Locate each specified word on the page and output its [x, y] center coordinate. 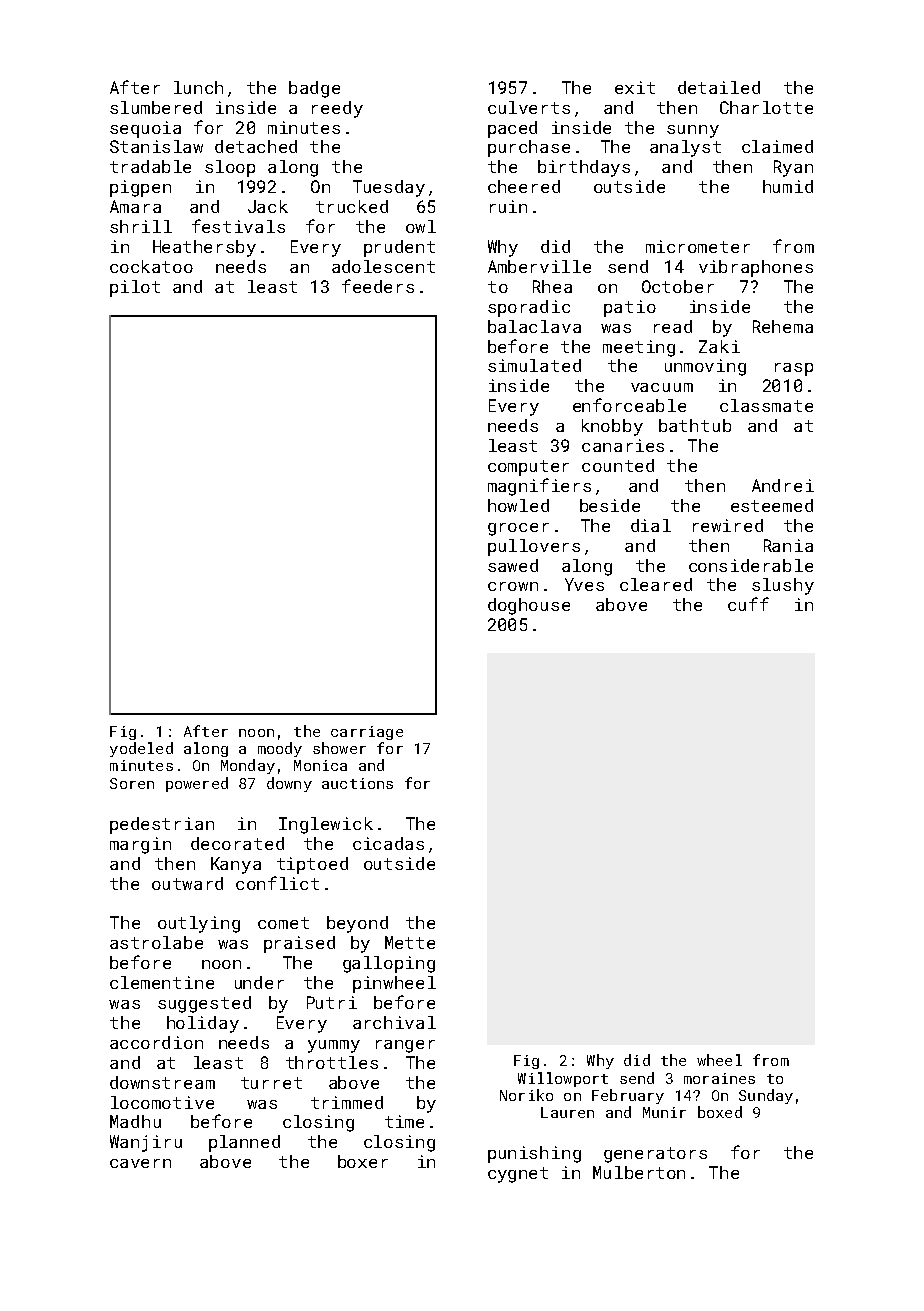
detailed [719, 87]
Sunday [766, 1096]
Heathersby [204, 248]
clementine [162, 982]
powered [197, 784]
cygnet [518, 1175]
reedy [337, 109]
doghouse [529, 606]
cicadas [388, 843]
